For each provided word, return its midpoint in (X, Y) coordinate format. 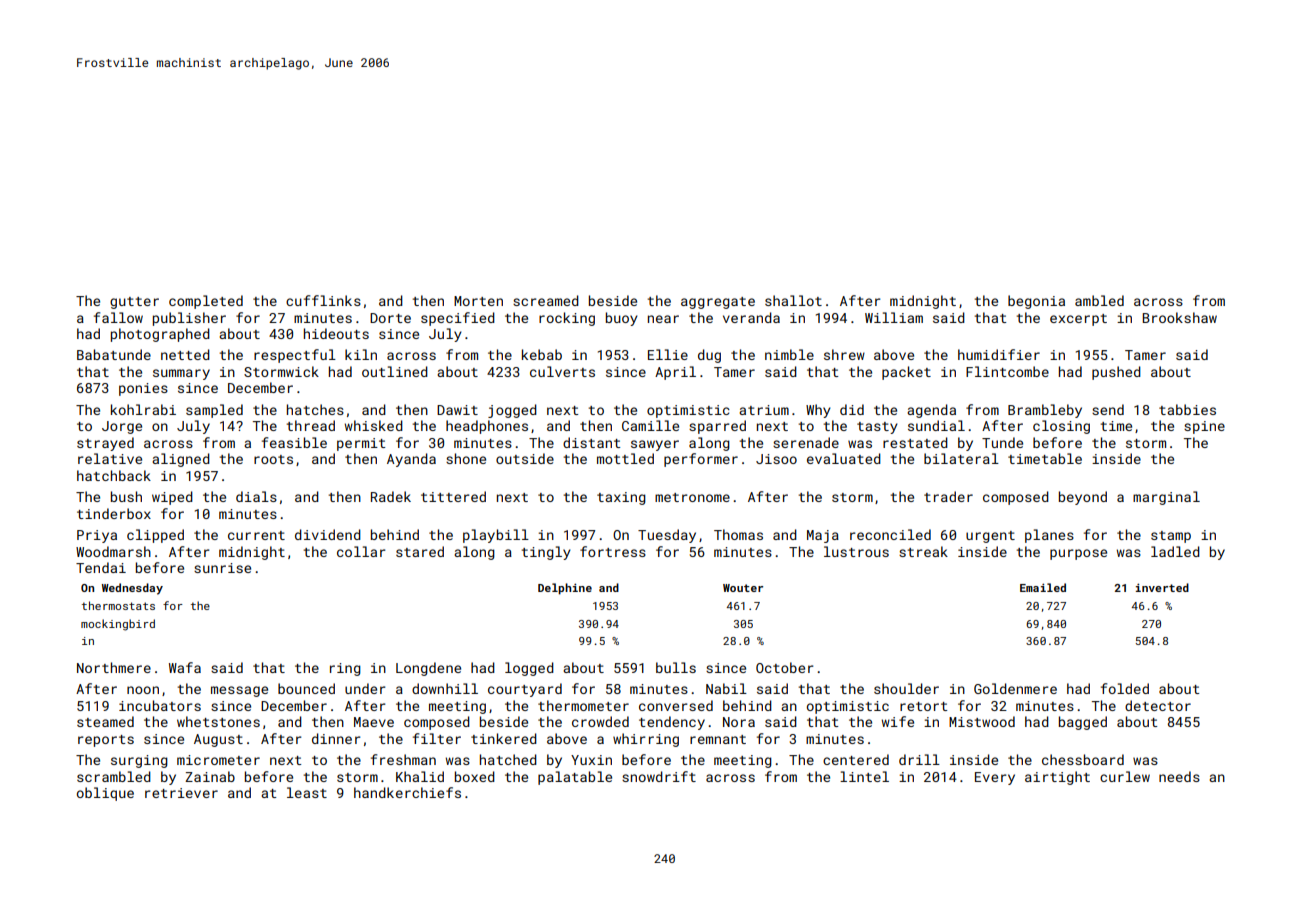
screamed (546, 300)
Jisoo (776, 459)
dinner (336, 738)
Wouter (743, 588)
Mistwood (982, 721)
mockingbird (118, 625)
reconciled (890, 534)
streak (923, 551)
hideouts (336, 333)
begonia (1036, 302)
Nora (739, 722)
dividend (328, 534)
